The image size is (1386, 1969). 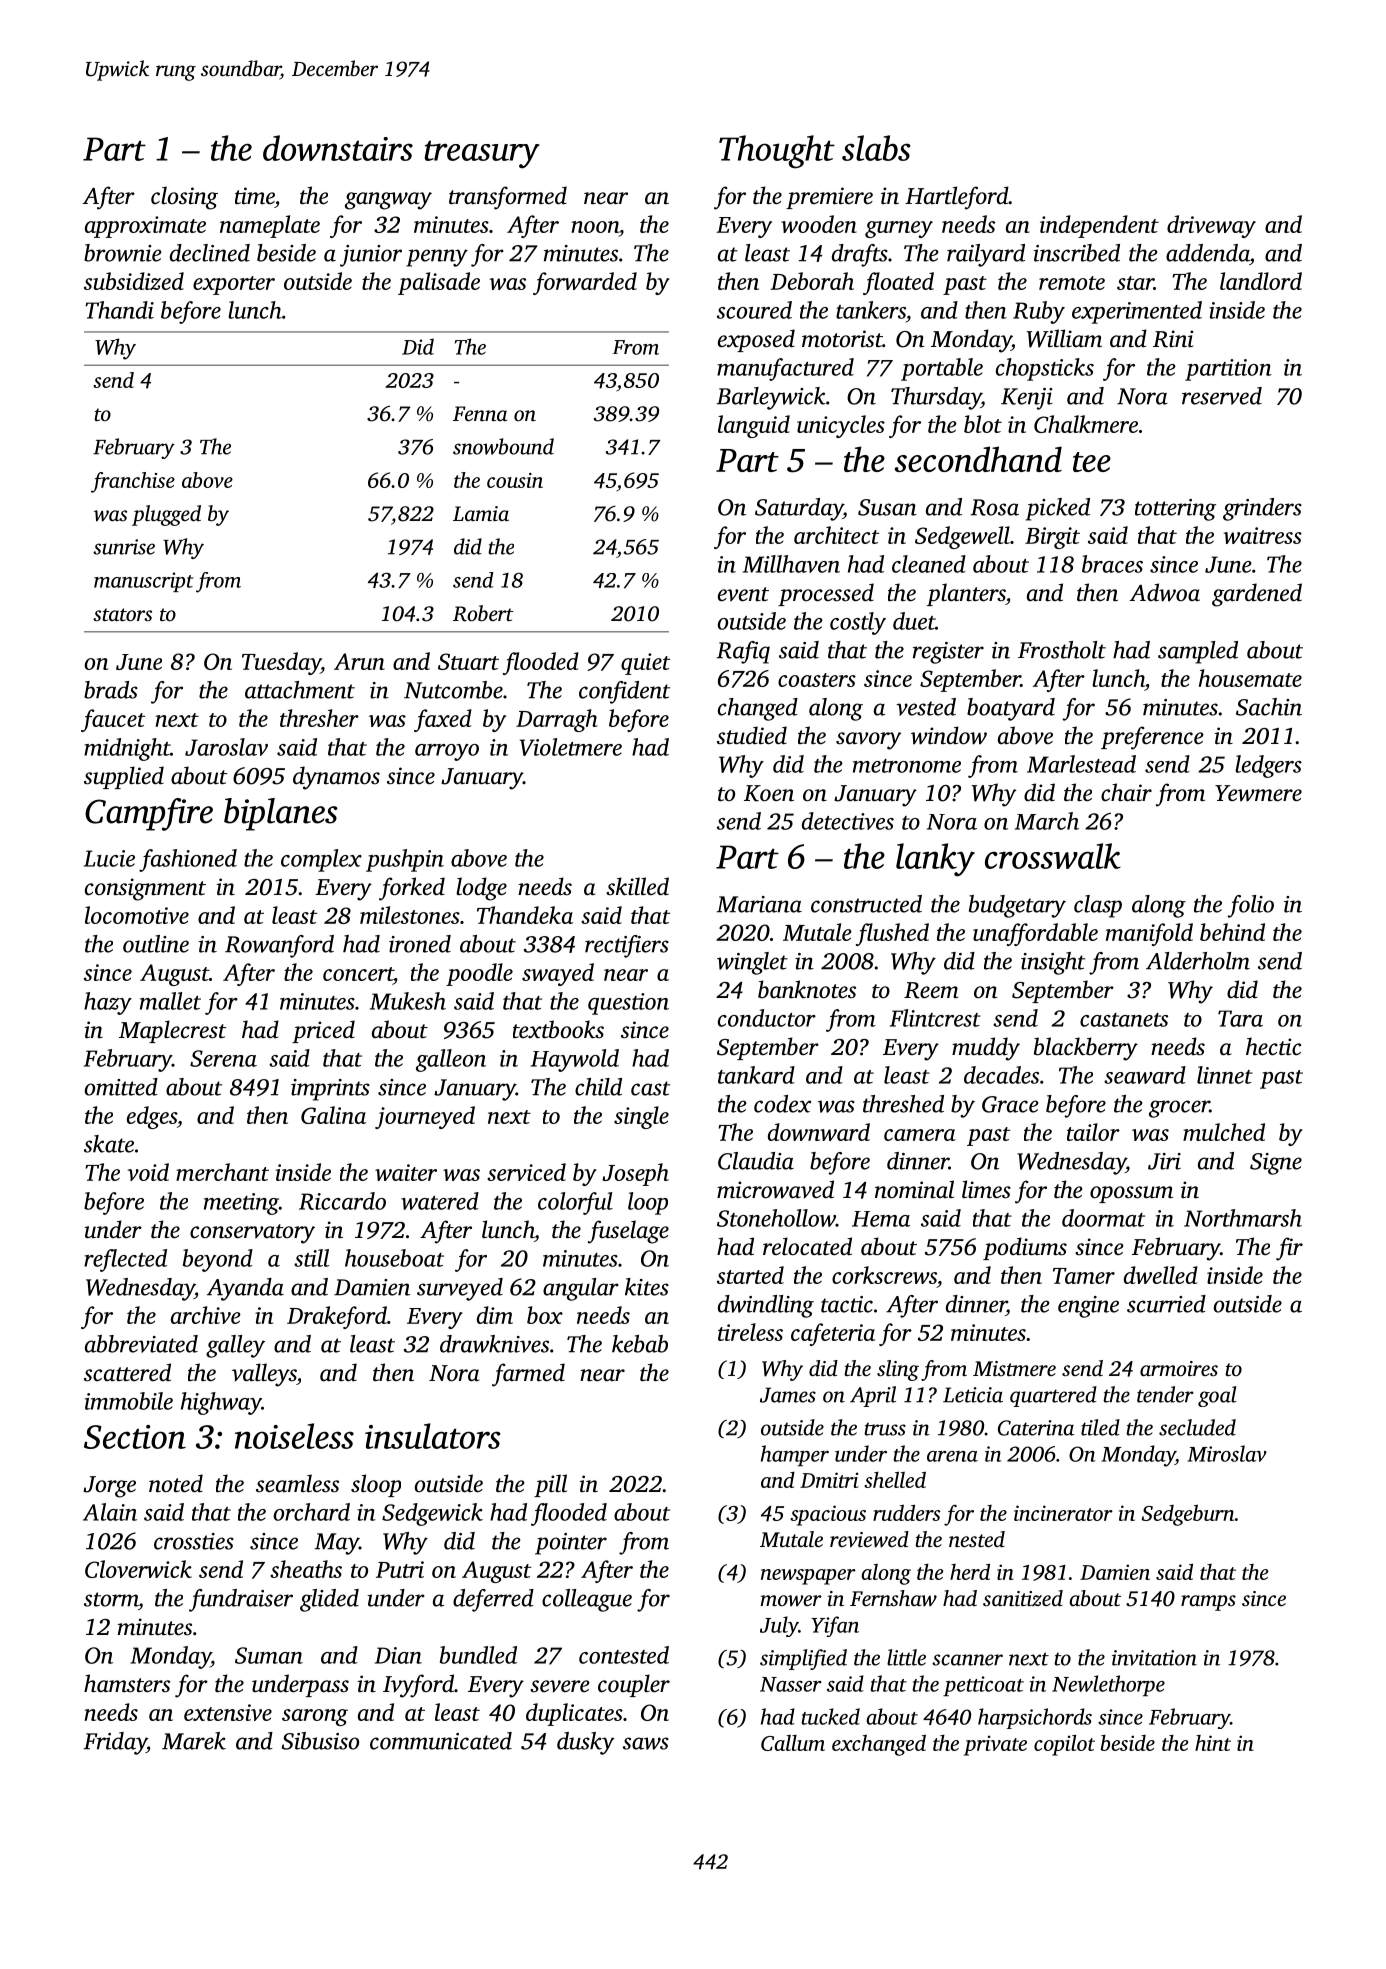 I want to click on architect, so click(x=836, y=535).
